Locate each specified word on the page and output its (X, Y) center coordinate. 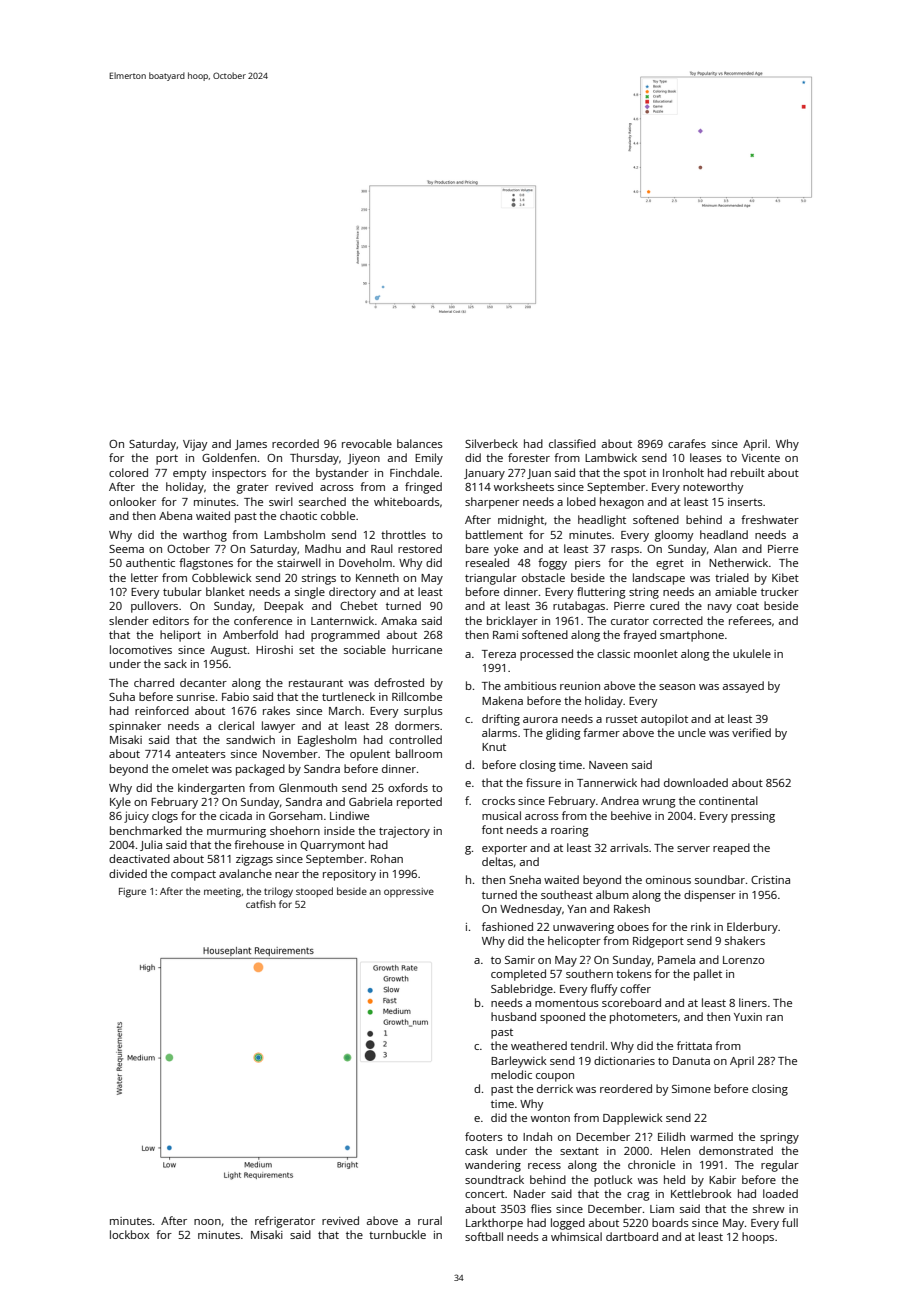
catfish (261, 904)
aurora (540, 720)
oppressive (409, 892)
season (677, 687)
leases (706, 457)
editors (171, 620)
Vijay (195, 445)
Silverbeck (491, 443)
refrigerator (285, 1222)
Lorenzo (744, 960)
